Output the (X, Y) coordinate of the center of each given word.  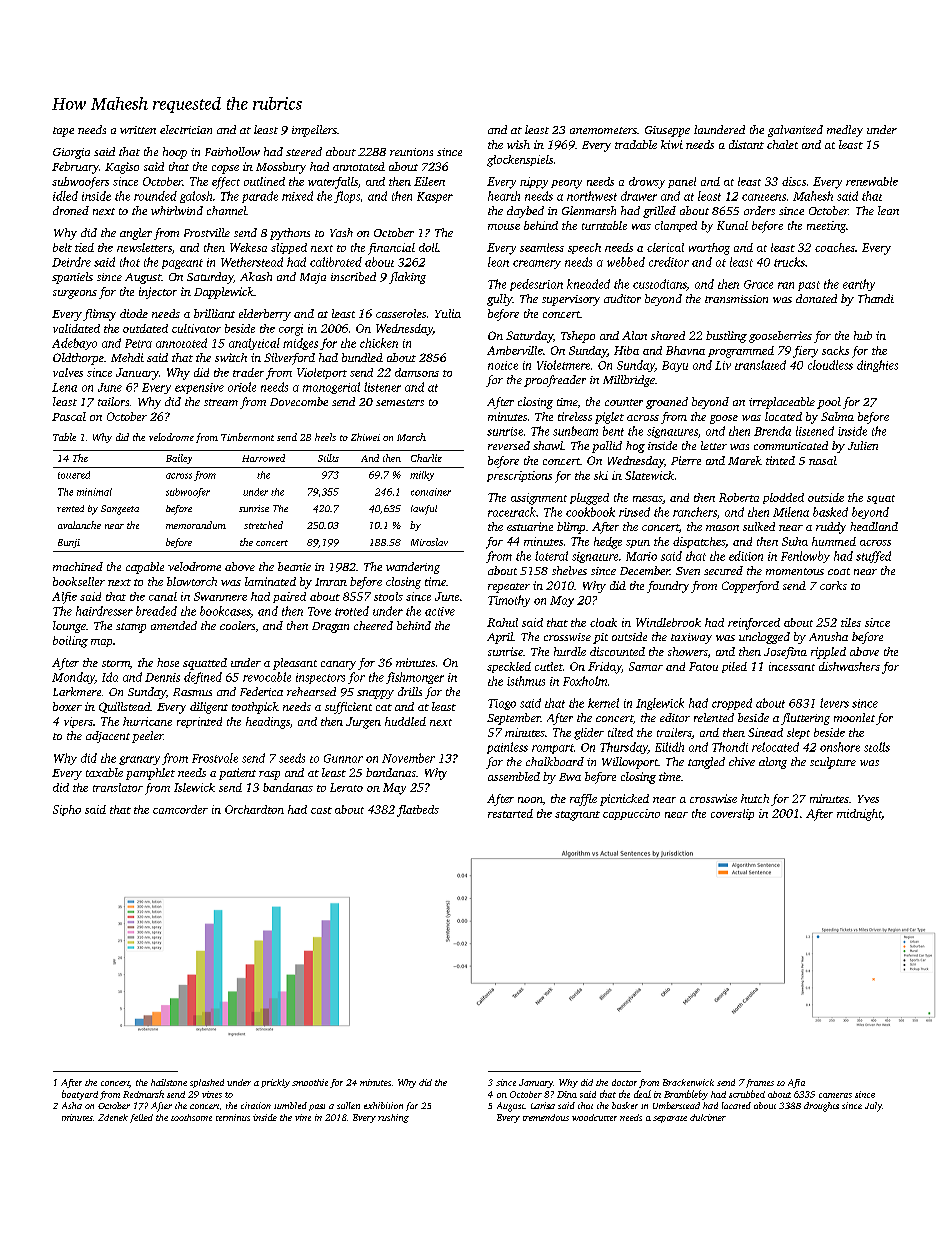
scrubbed (747, 1094)
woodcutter (594, 1117)
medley (845, 131)
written (138, 130)
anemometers (603, 130)
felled (141, 1118)
